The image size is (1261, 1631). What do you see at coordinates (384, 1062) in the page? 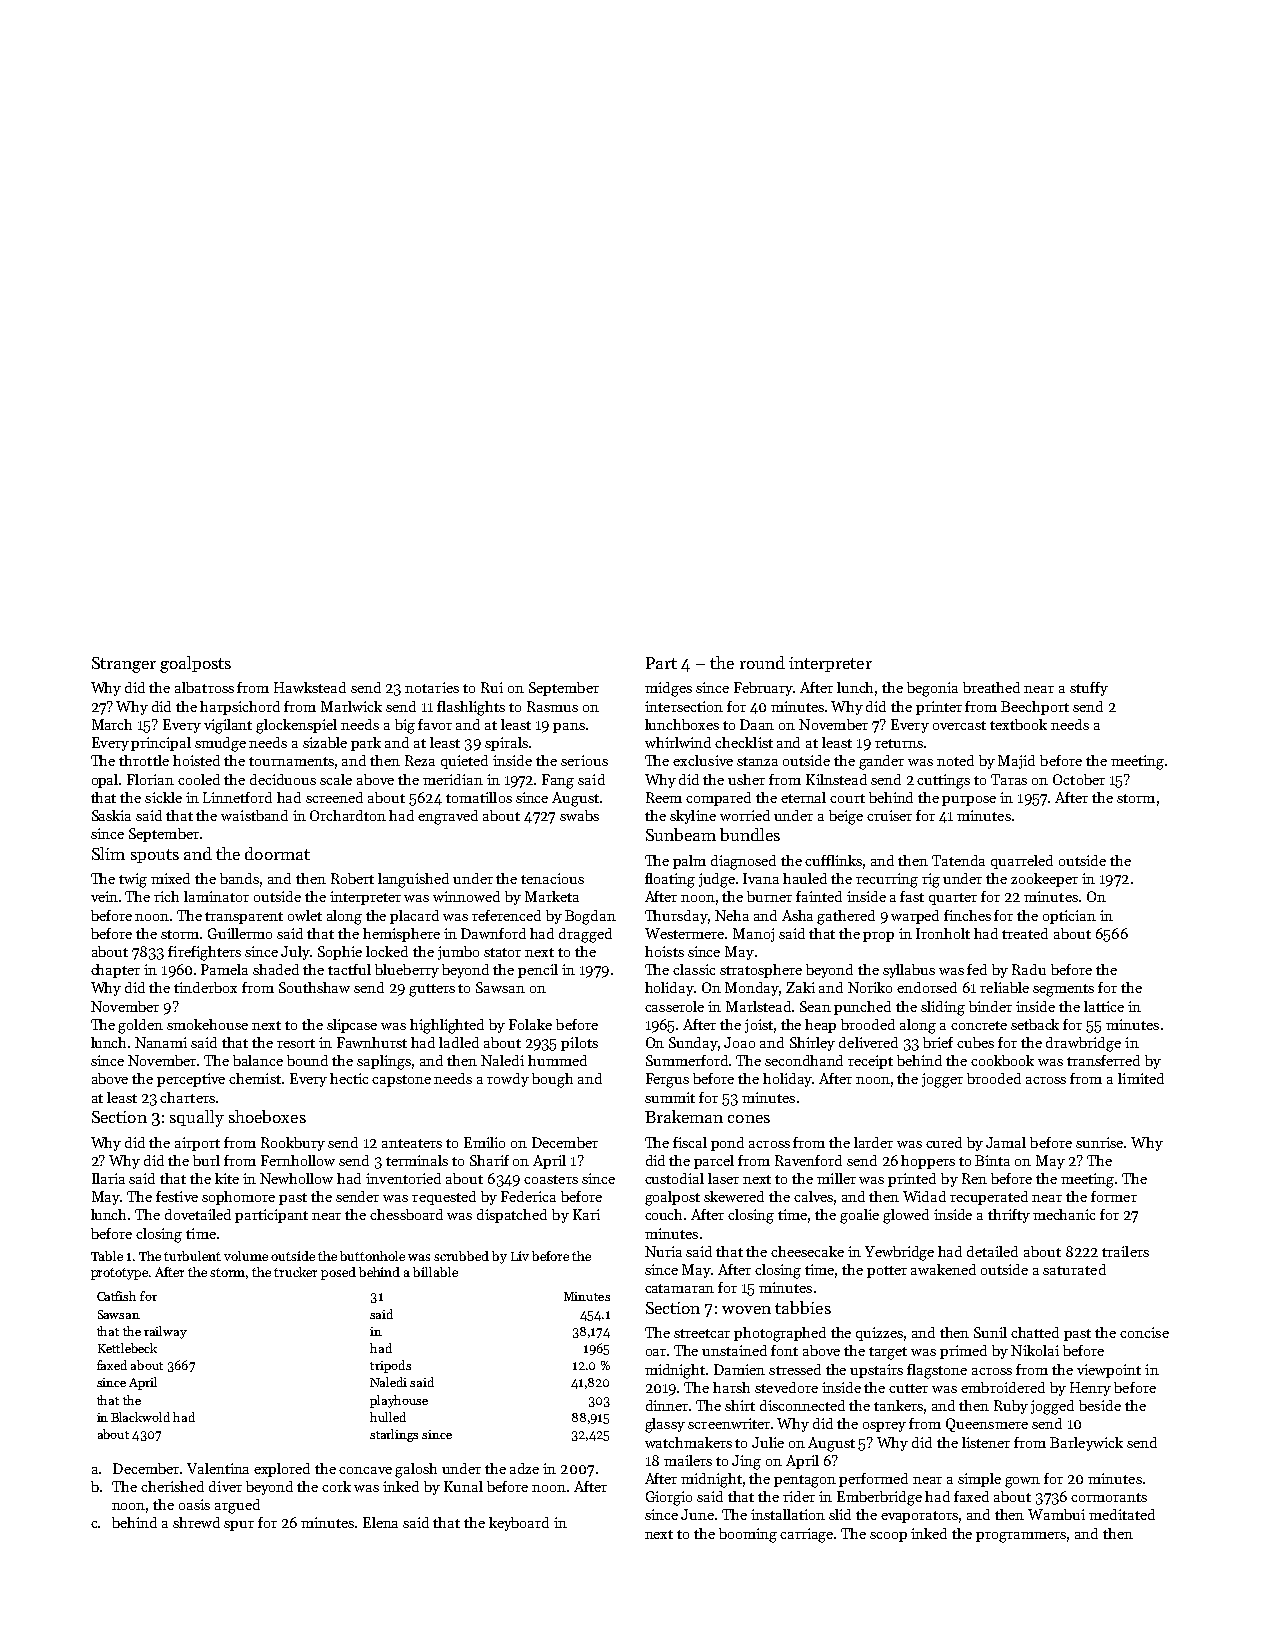
I see `saplings` at bounding box center [384, 1062].
